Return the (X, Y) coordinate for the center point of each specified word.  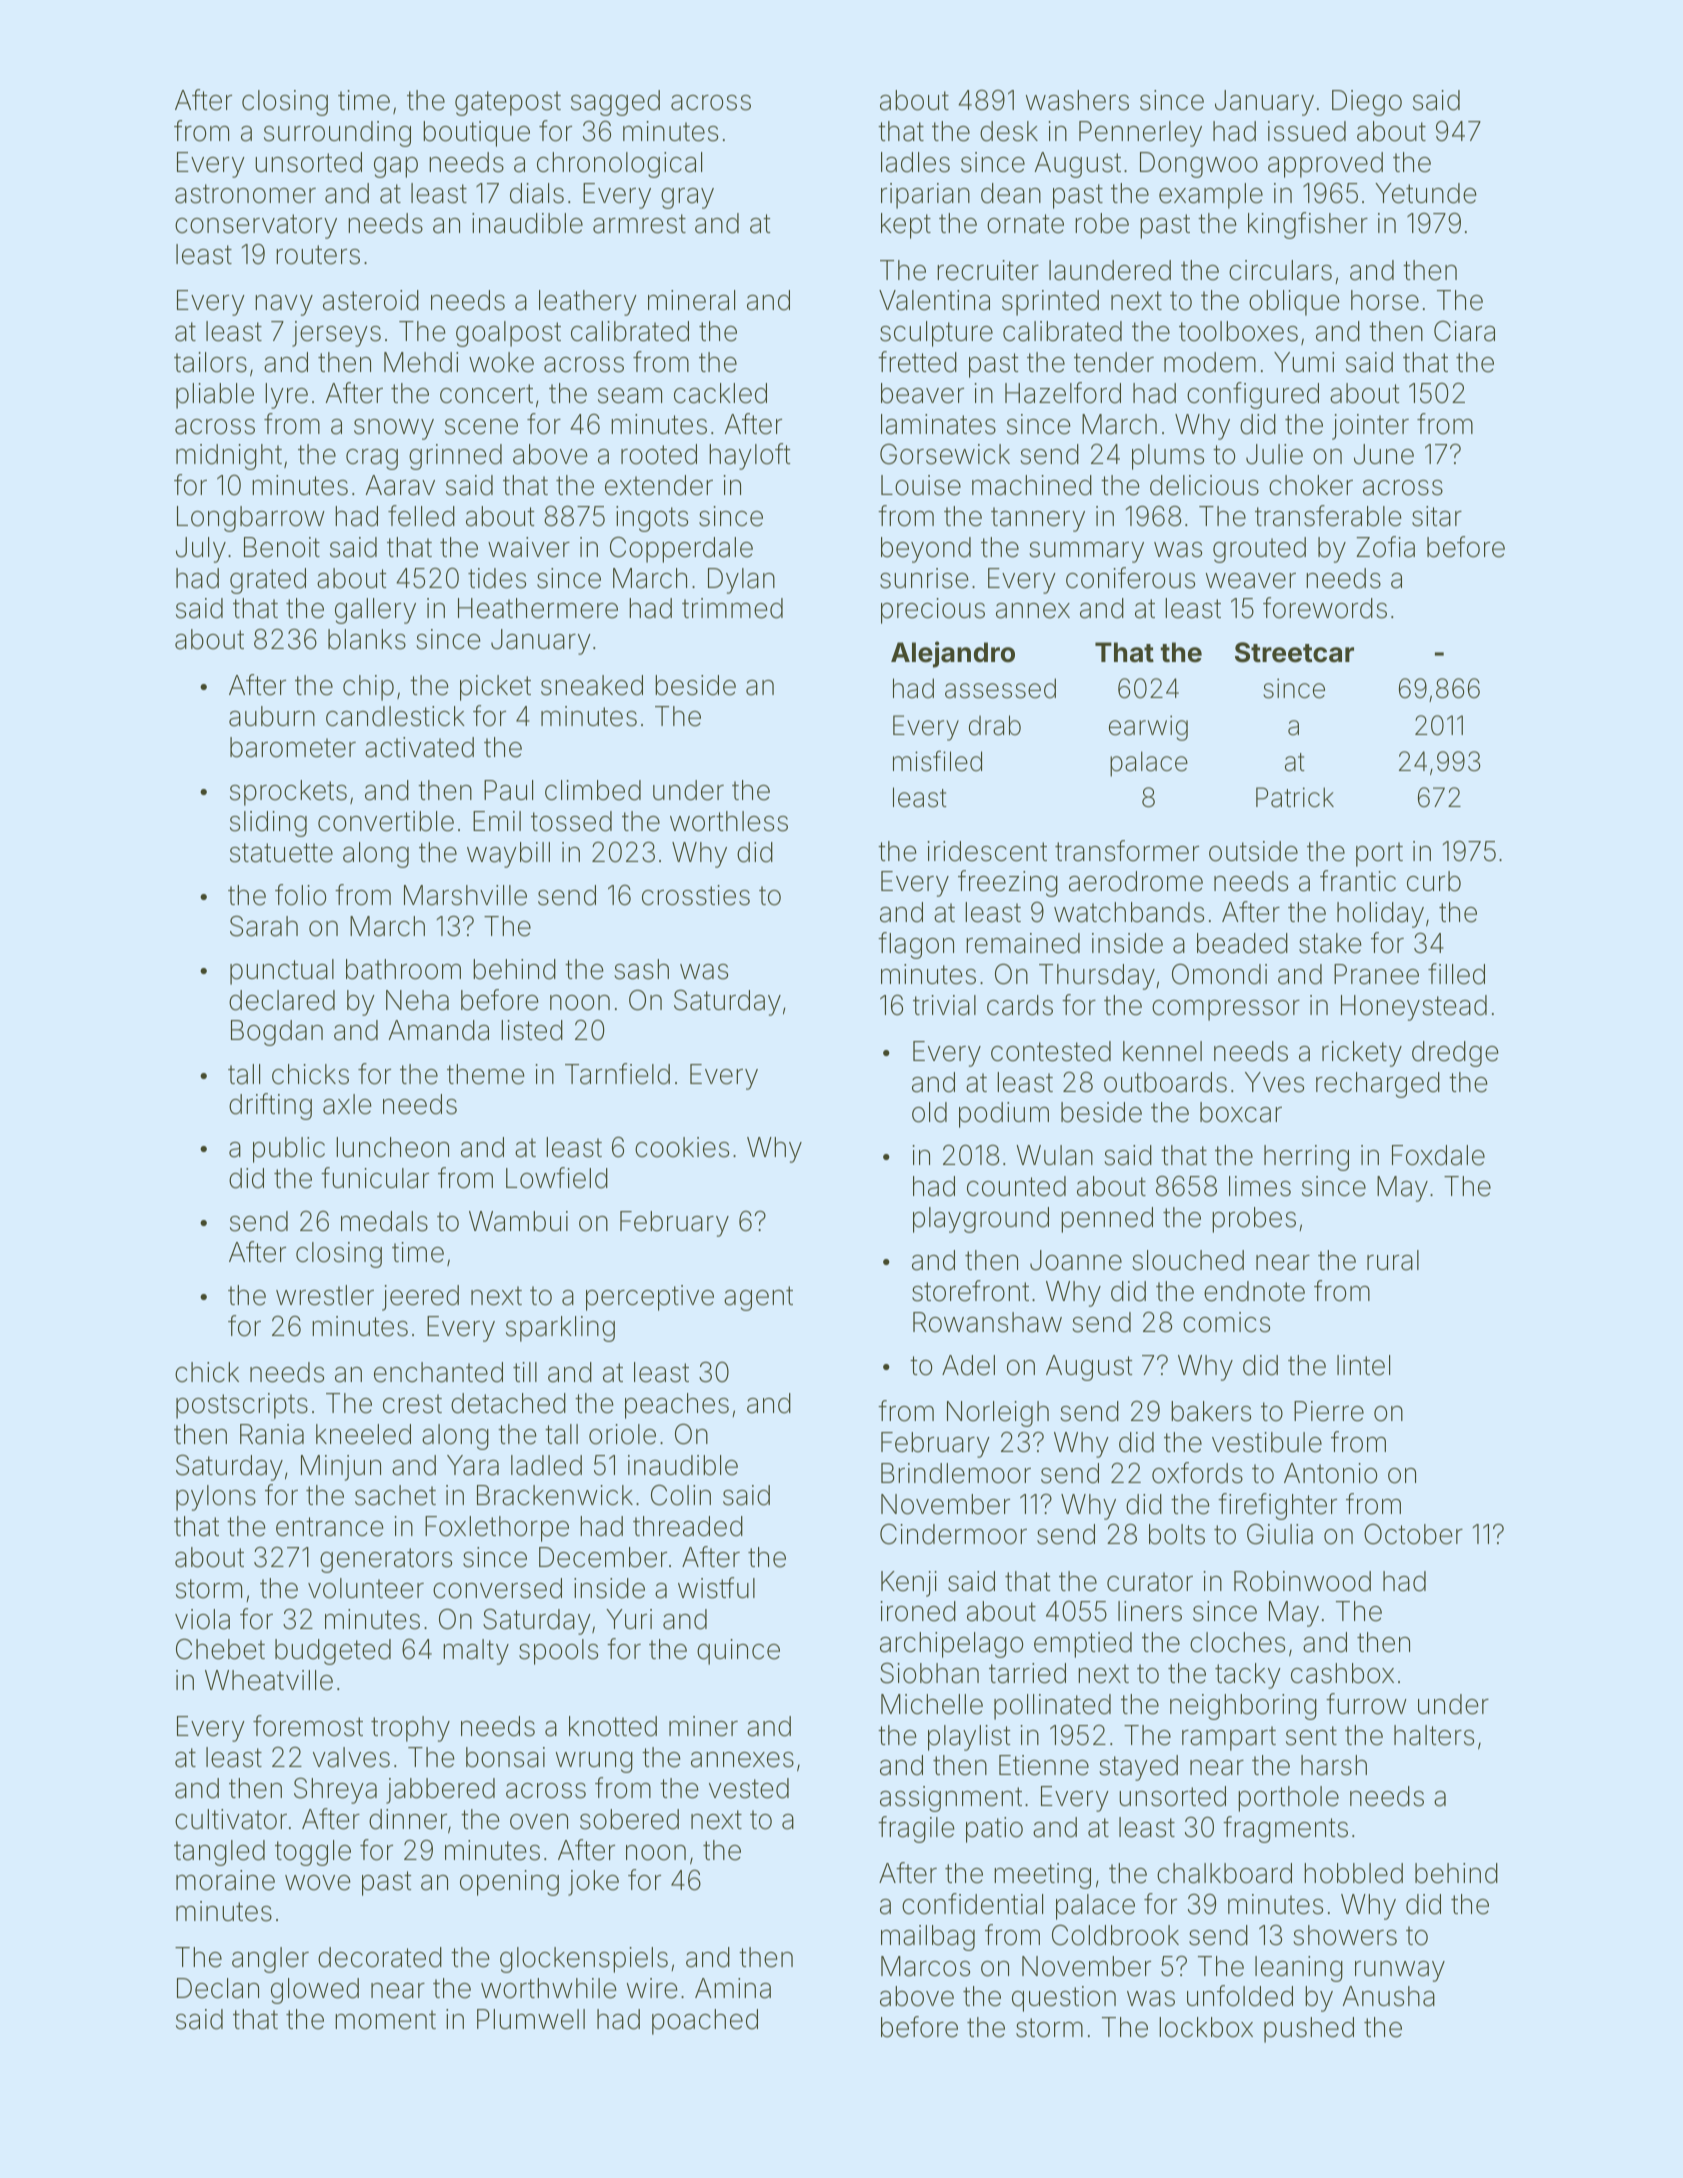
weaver (1251, 581)
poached (705, 2022)
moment (385, 2020)
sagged (615, 103)
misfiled (937, 761)
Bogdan (277, 1033)
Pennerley (1140, 134)
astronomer (245, 194)
